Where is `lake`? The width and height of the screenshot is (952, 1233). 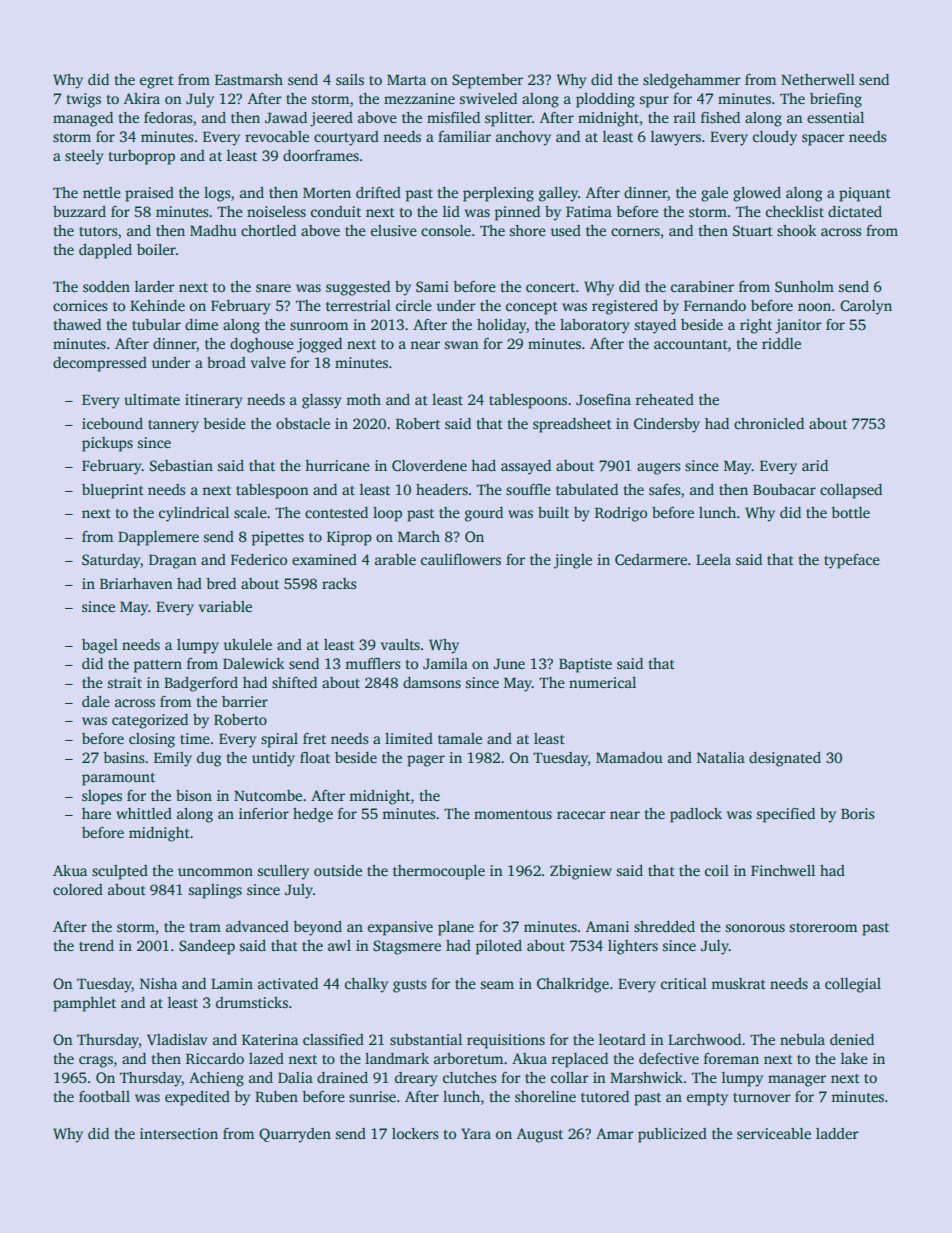 lake is located at coordinates (854, 1058).
